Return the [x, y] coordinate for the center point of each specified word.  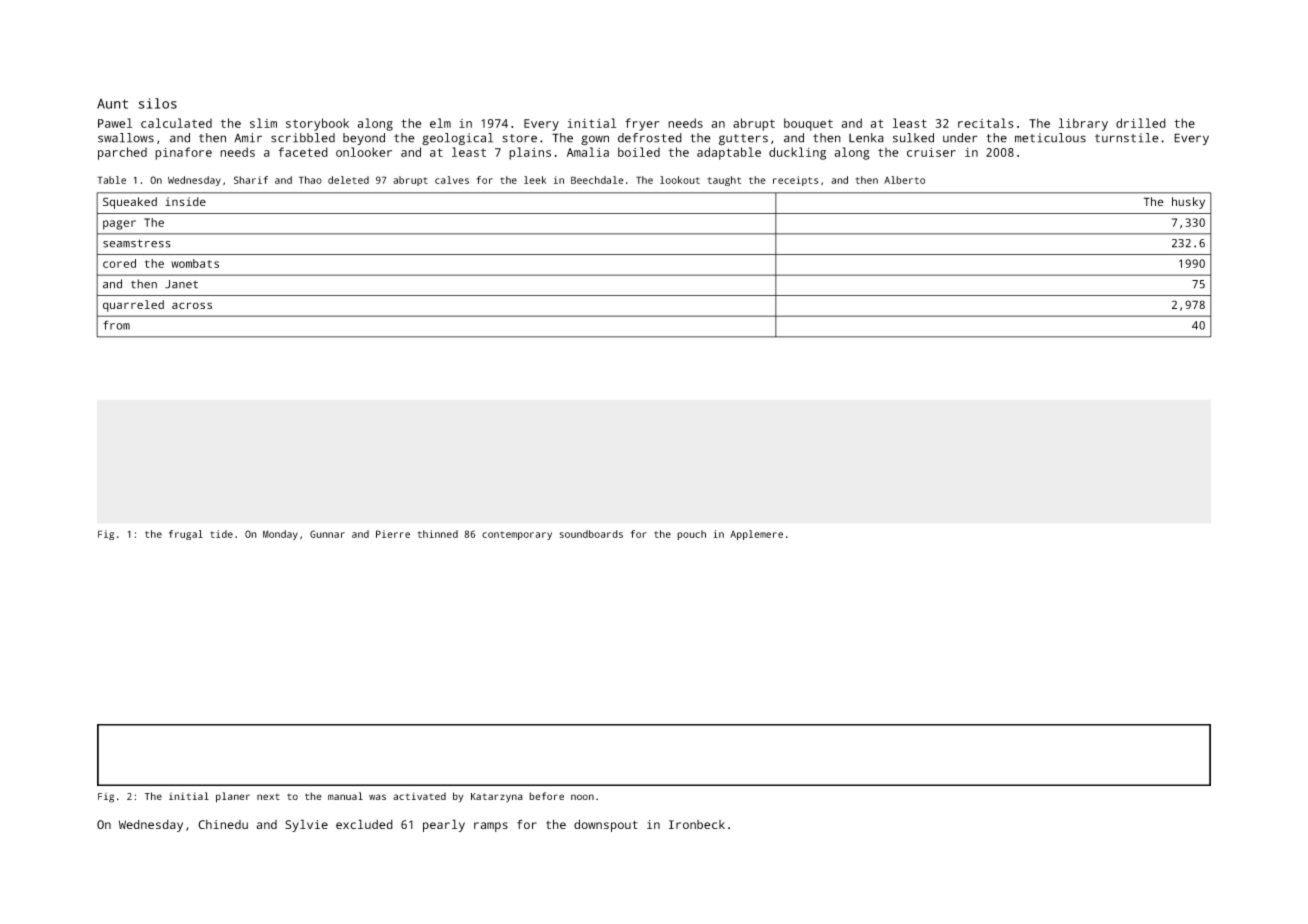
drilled [1141, 123]
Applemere [756, 535]
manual [345, 796]
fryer [642, 124]
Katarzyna [497, 798]
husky [1188, 203]
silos [157, 103]
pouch [691, 535]
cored [119, 263]
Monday [280, 535]
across [192, 305]
